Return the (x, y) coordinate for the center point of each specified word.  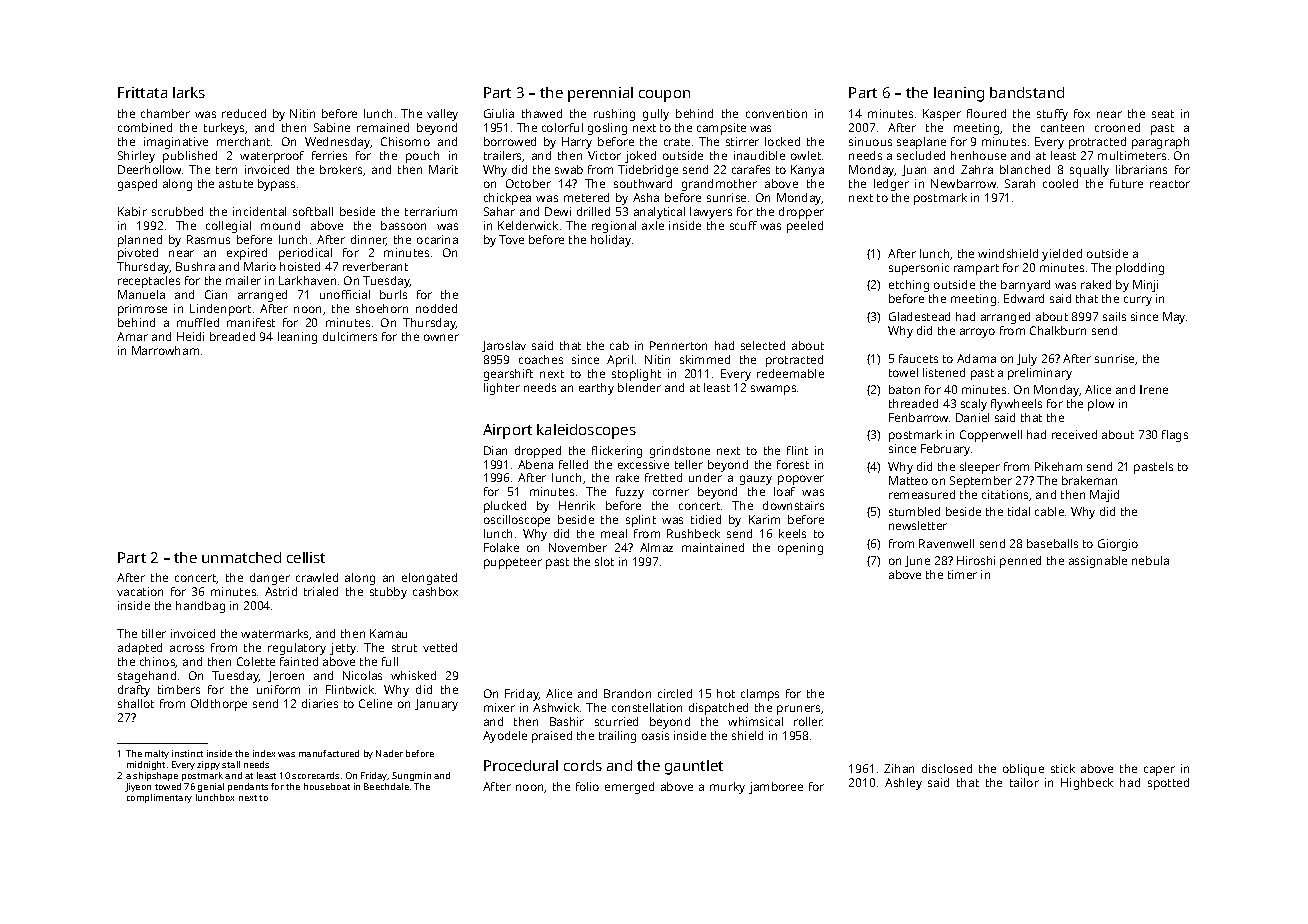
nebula (1150, 560)
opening (800, 549)
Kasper (942, 115)
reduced (244, 113)
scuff (743, 225)
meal (614, 533)
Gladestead (919, 316)
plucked (505, 507)
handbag (200, 607)
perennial (600, 94)
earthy (596, 389)
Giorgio (1118, 545)
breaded (232, 336)
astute (236, 184)
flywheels (1016, 405)
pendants (248, 787)
